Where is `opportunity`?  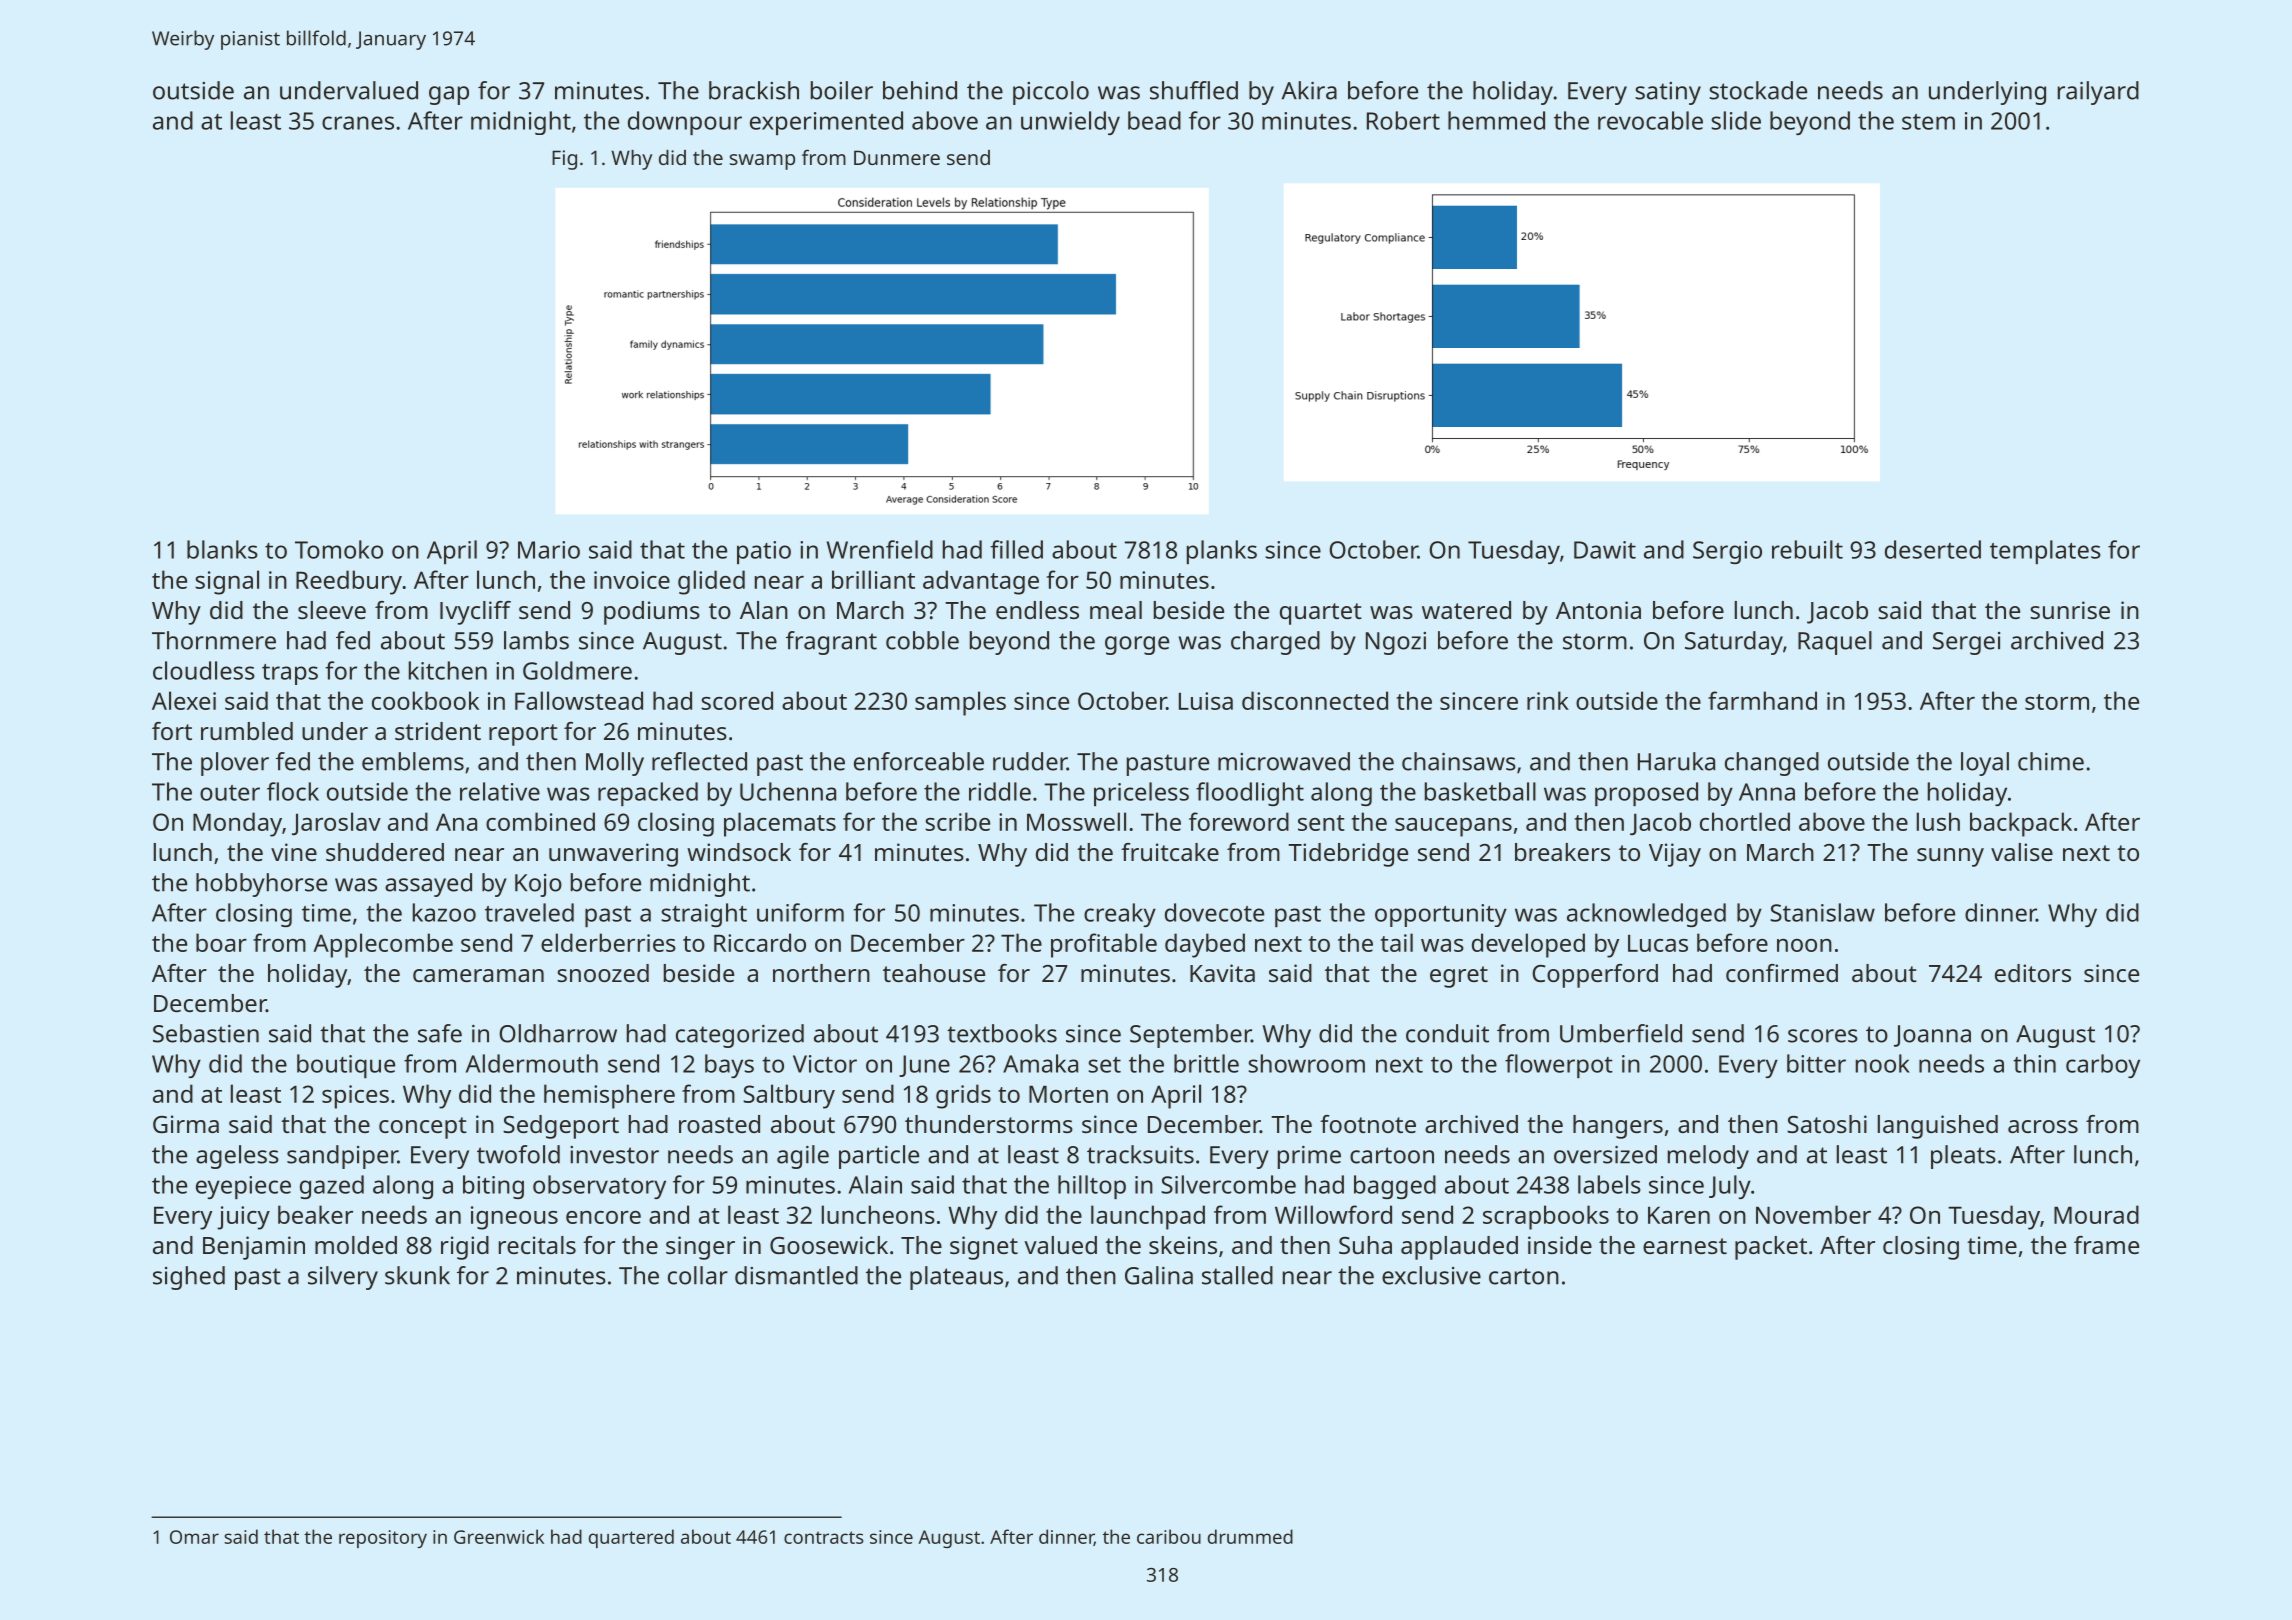 opportunity is located at coordinates (1441, 915).
